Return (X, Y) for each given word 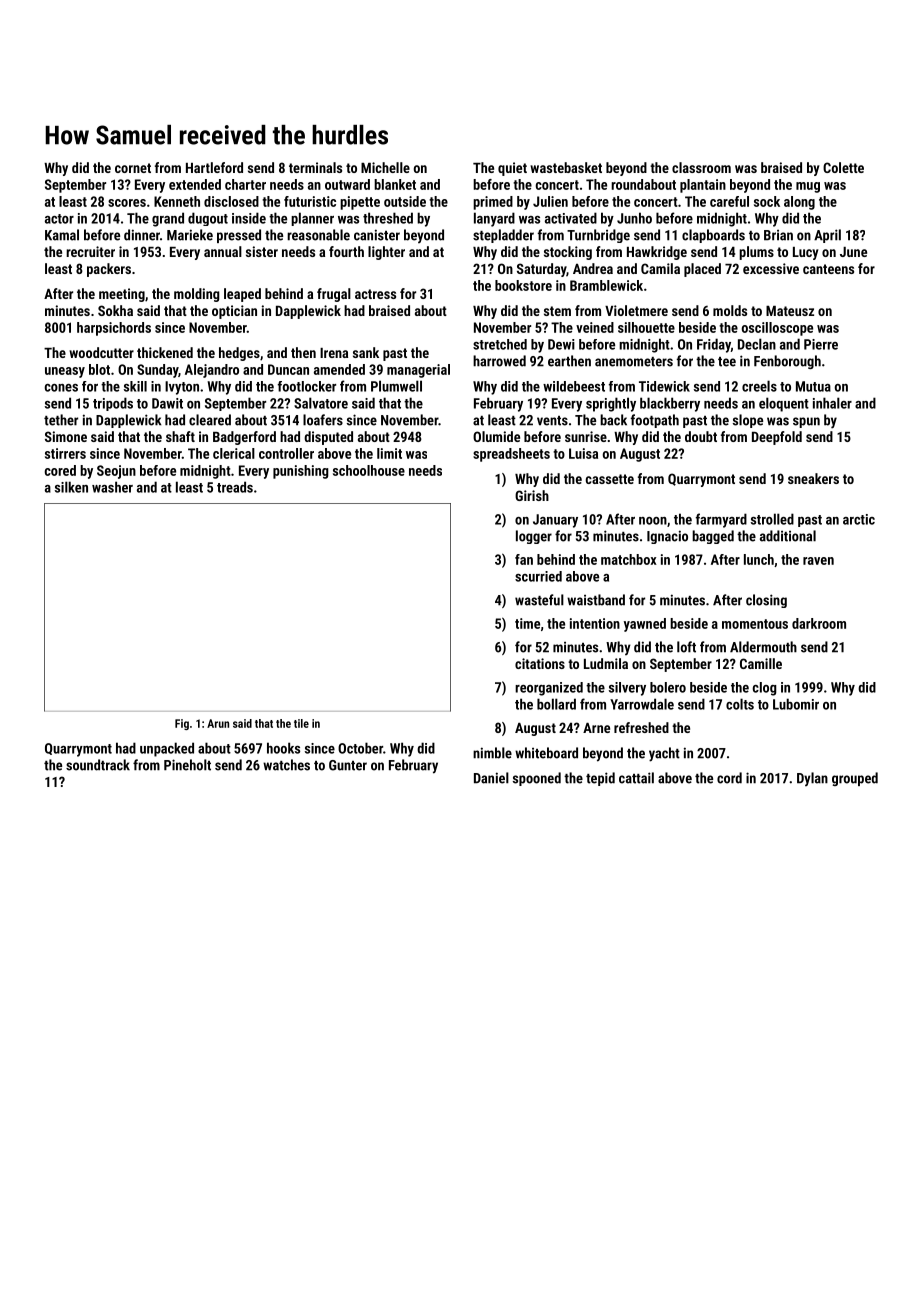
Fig (182, 724)
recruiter (90, 251)
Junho (634, 218)
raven (818, 561)
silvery (627, 689)
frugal (334, 295)
